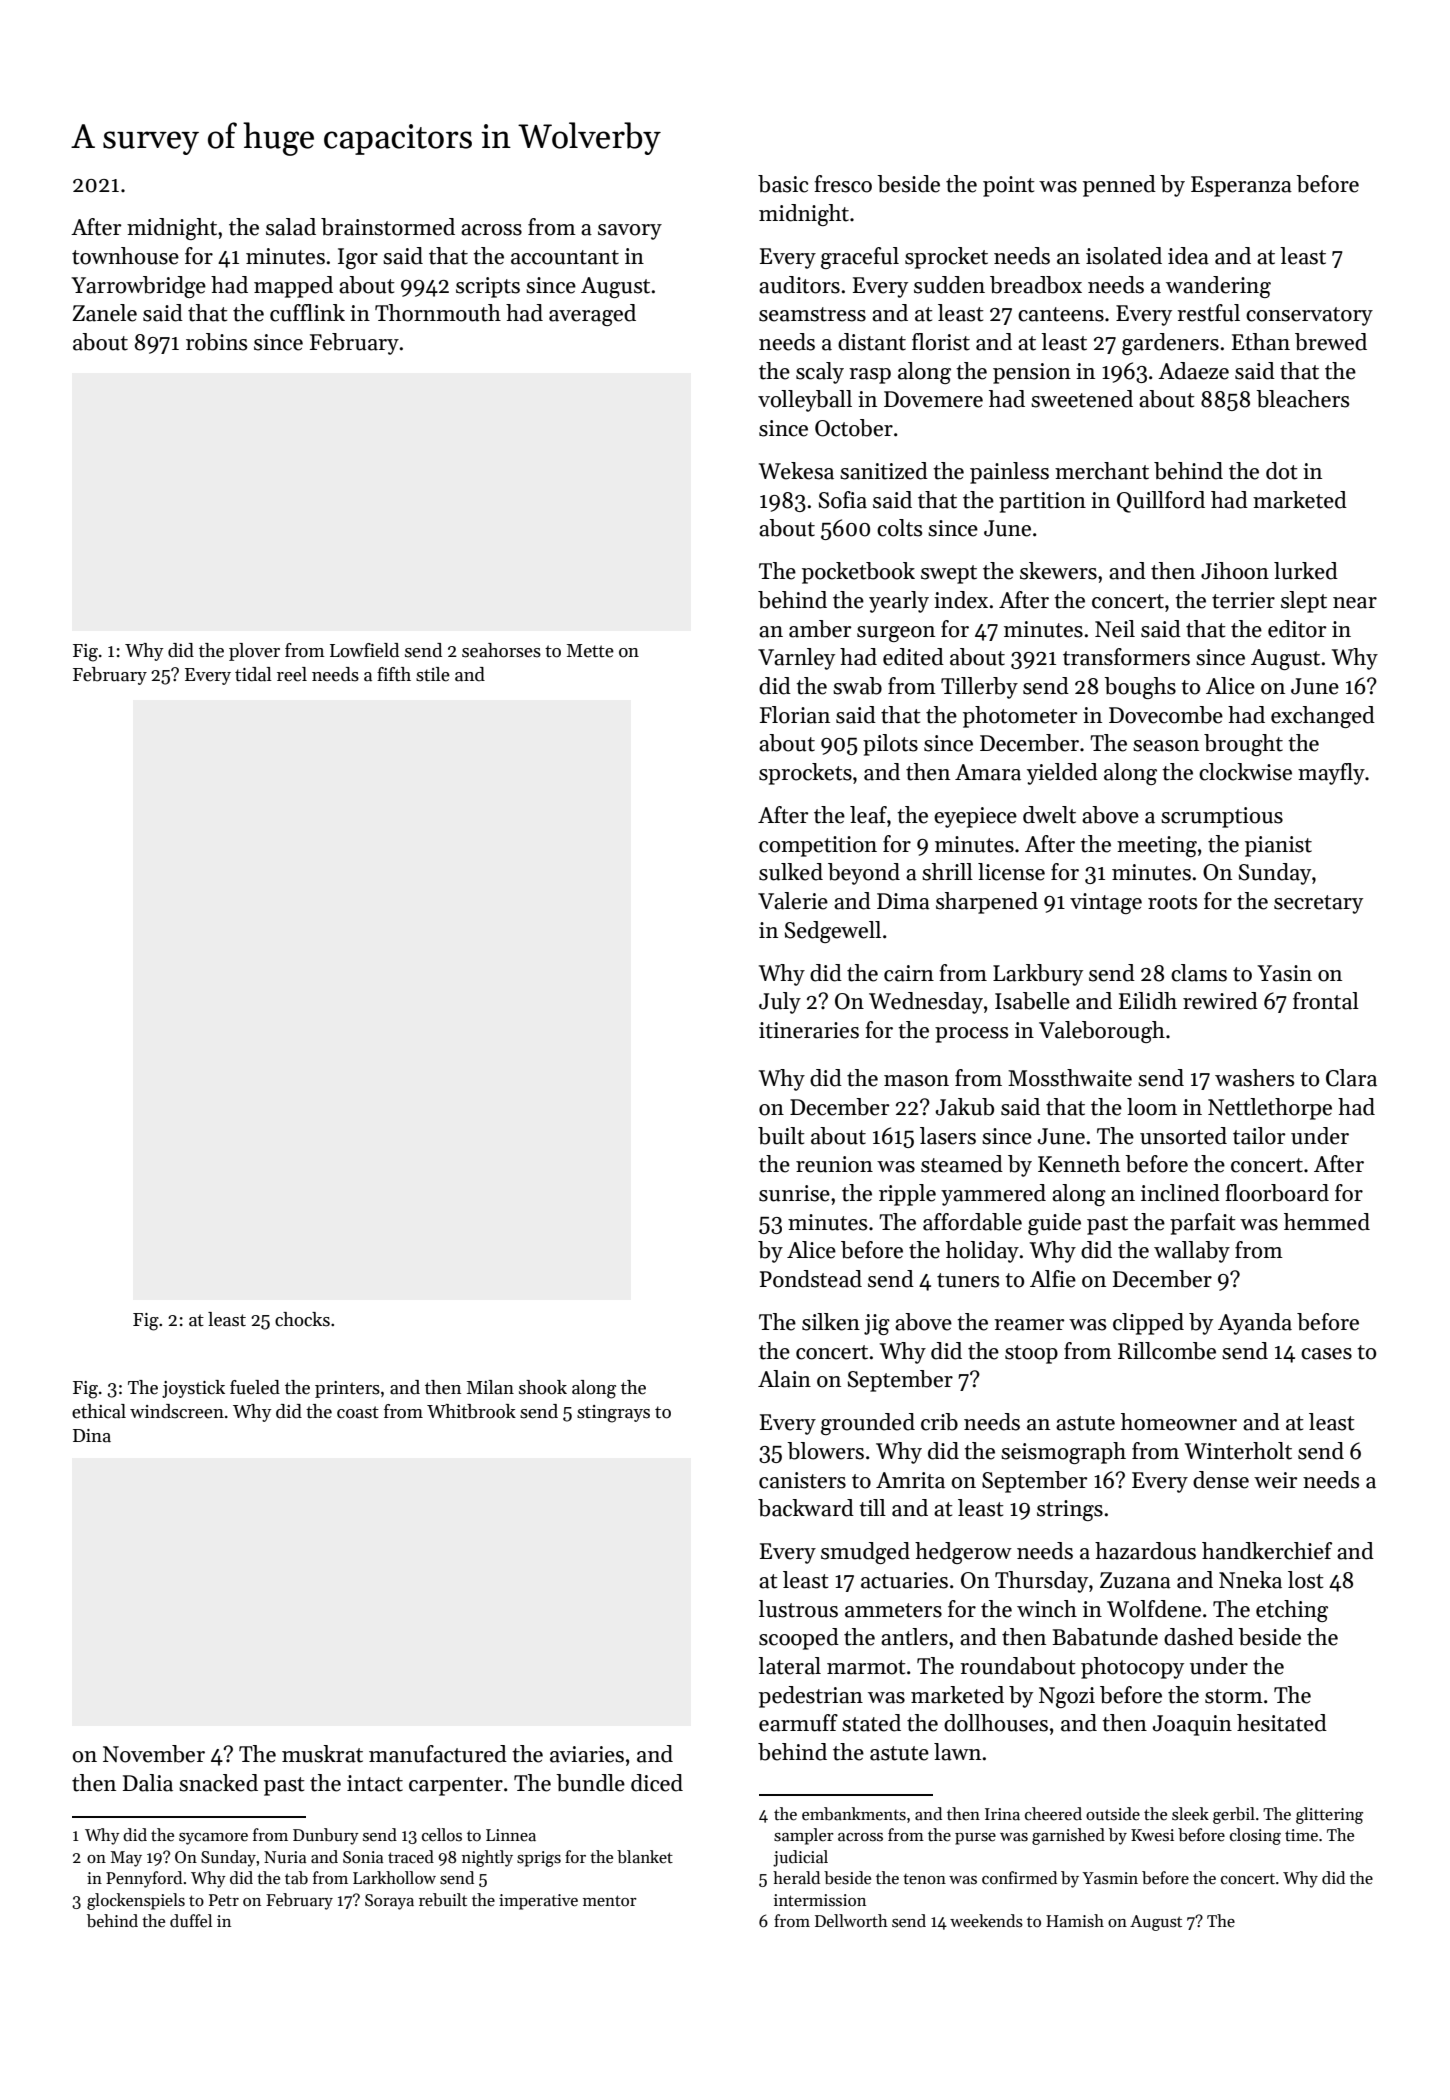 The height and width of the screenshot is (2100, 1450). Describe the element at coordinates (1075, 1921) in the screenshot. I see `Hamish` at that location.
